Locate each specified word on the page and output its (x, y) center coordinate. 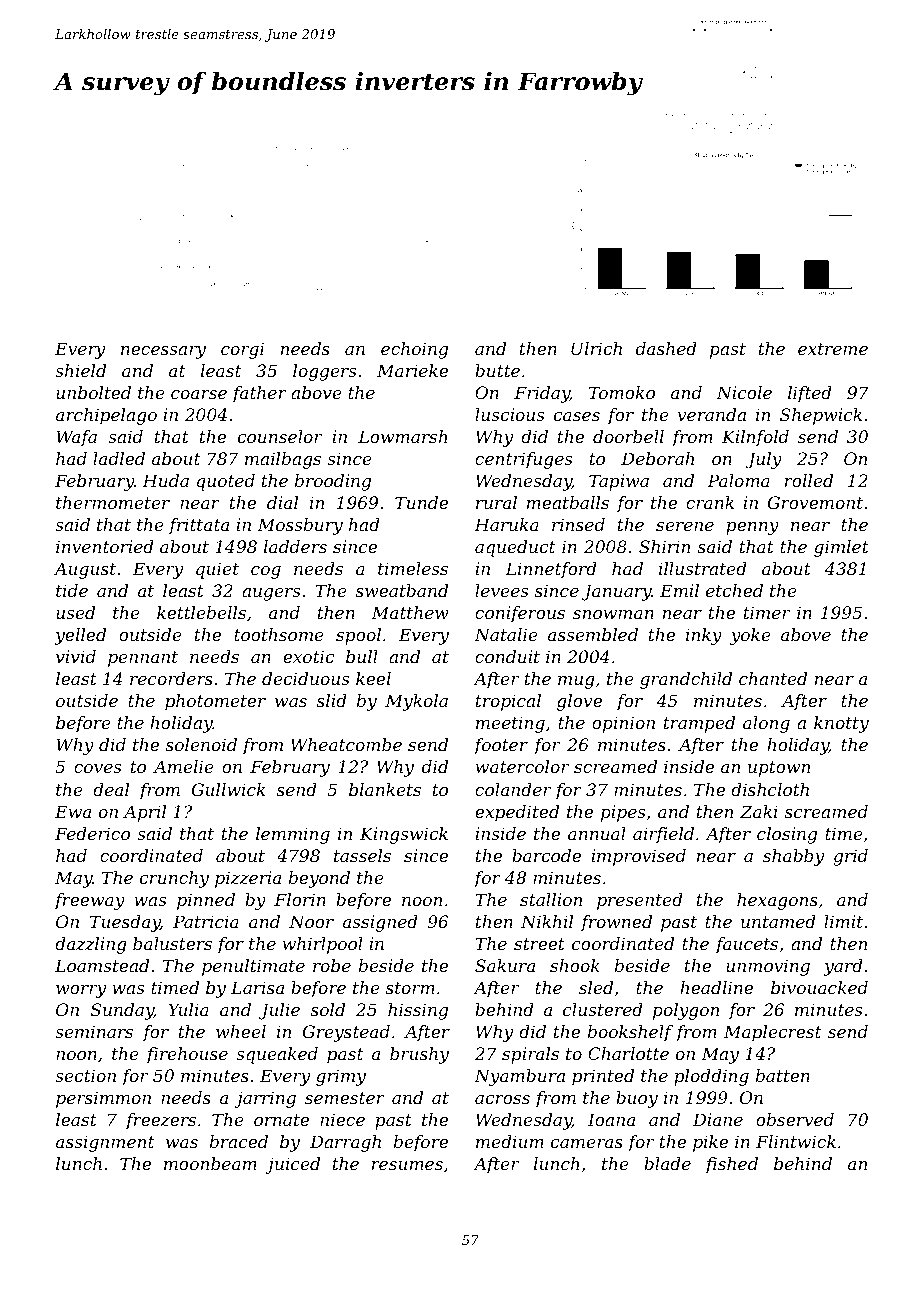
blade (667, 1163)
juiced (292, 1165)
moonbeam (210, 1163)
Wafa (76, 438)
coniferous (520, 614)
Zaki (759, 811)
